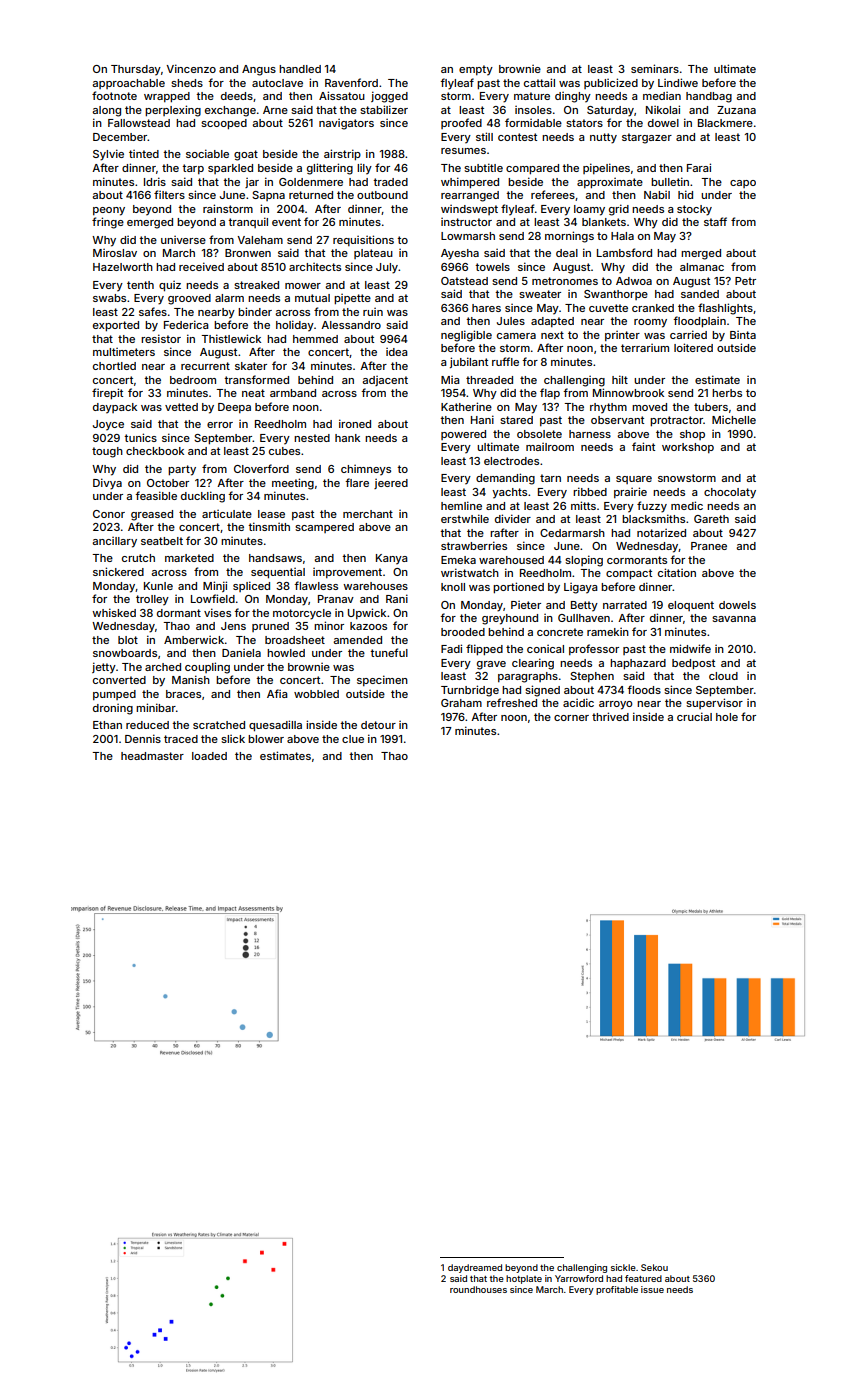 The image size is (849, 1400). I want to click on Ravenford, so click(351, 82).
